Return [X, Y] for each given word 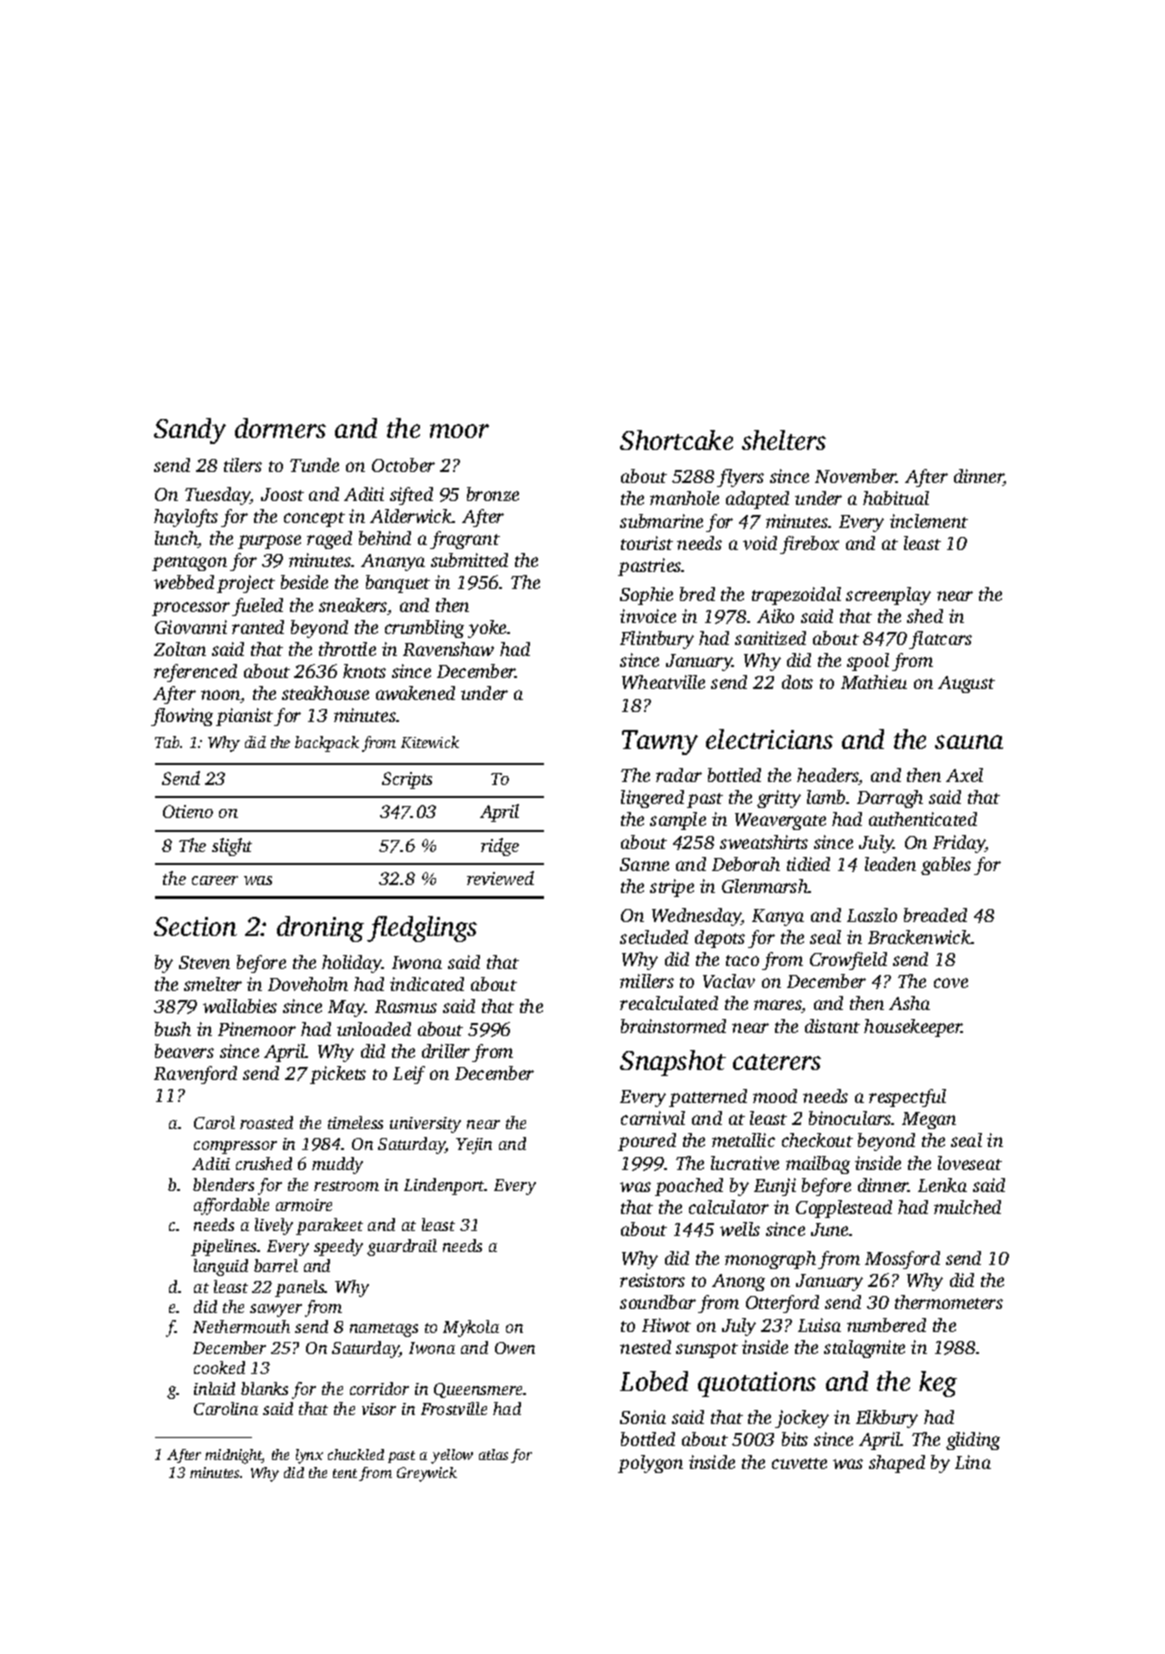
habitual [896, 498]
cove [951, 983]
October [403, 465]
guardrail [402, 1247]
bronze [493, 494]
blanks [264, 1388]
